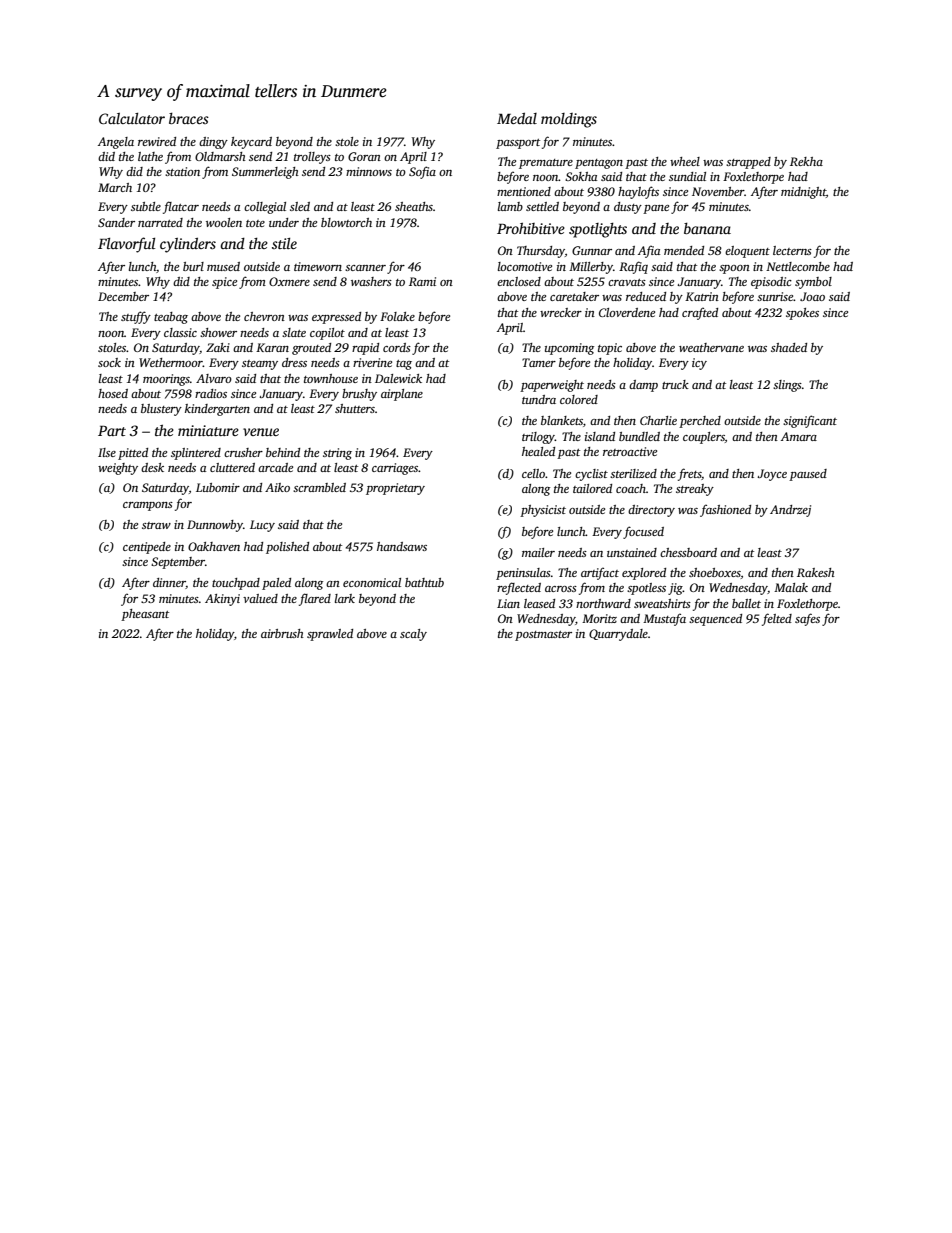 Image resolution: width=952 pixels, height=1233 pixels. What do you see at coordinates (413, 635) in the screenshot?
I see `scaly` at bounding box center [413, 635].
